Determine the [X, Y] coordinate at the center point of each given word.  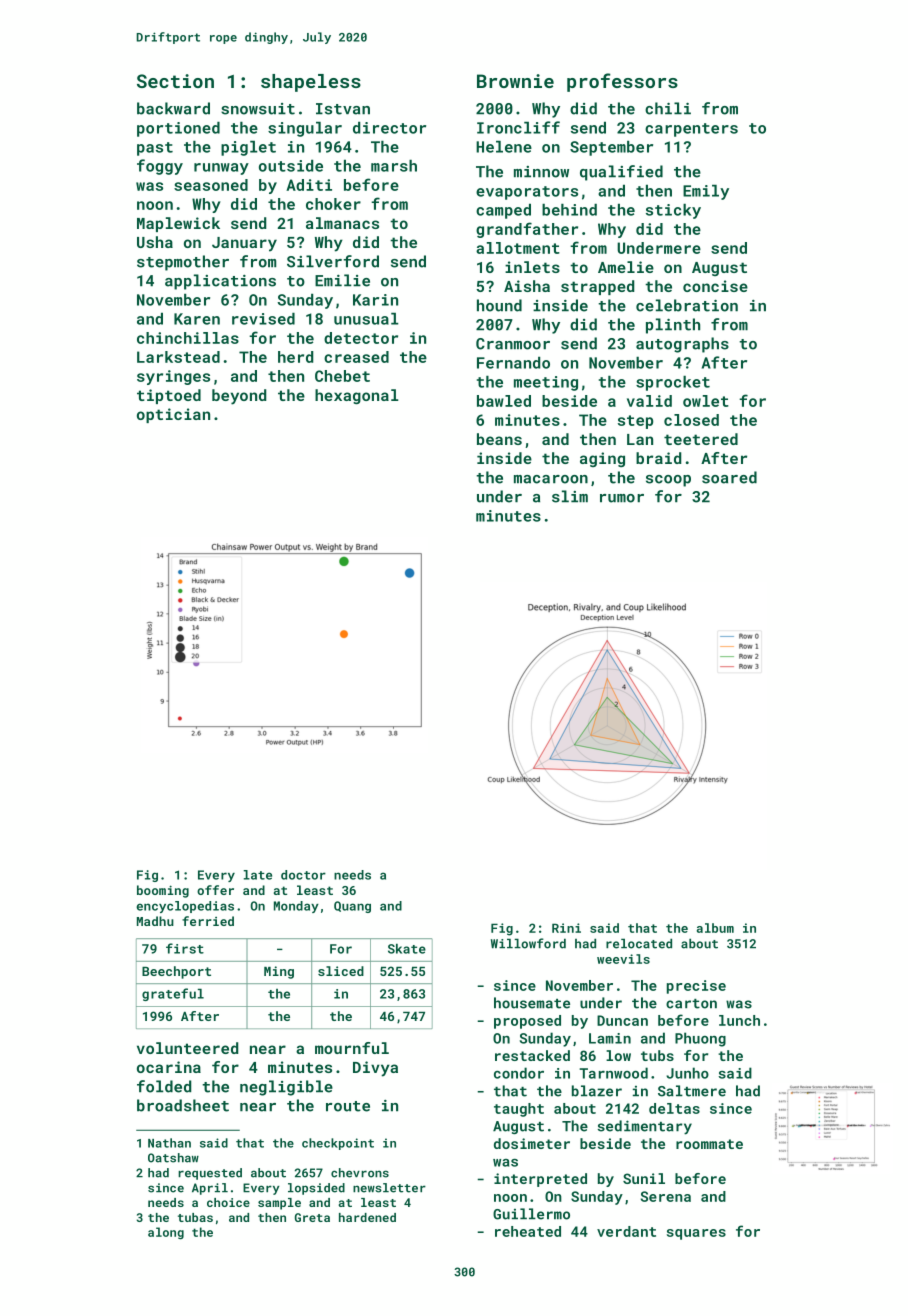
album [715, 928]
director [389, 128]
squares [696, 1234]
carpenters [691, 130]
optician [173, 415]
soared [729, 477]
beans [499, 439]
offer [215, 890]
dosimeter [532, 1143]
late [257, 875]
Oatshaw [173, 1158]
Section [175, 81]
